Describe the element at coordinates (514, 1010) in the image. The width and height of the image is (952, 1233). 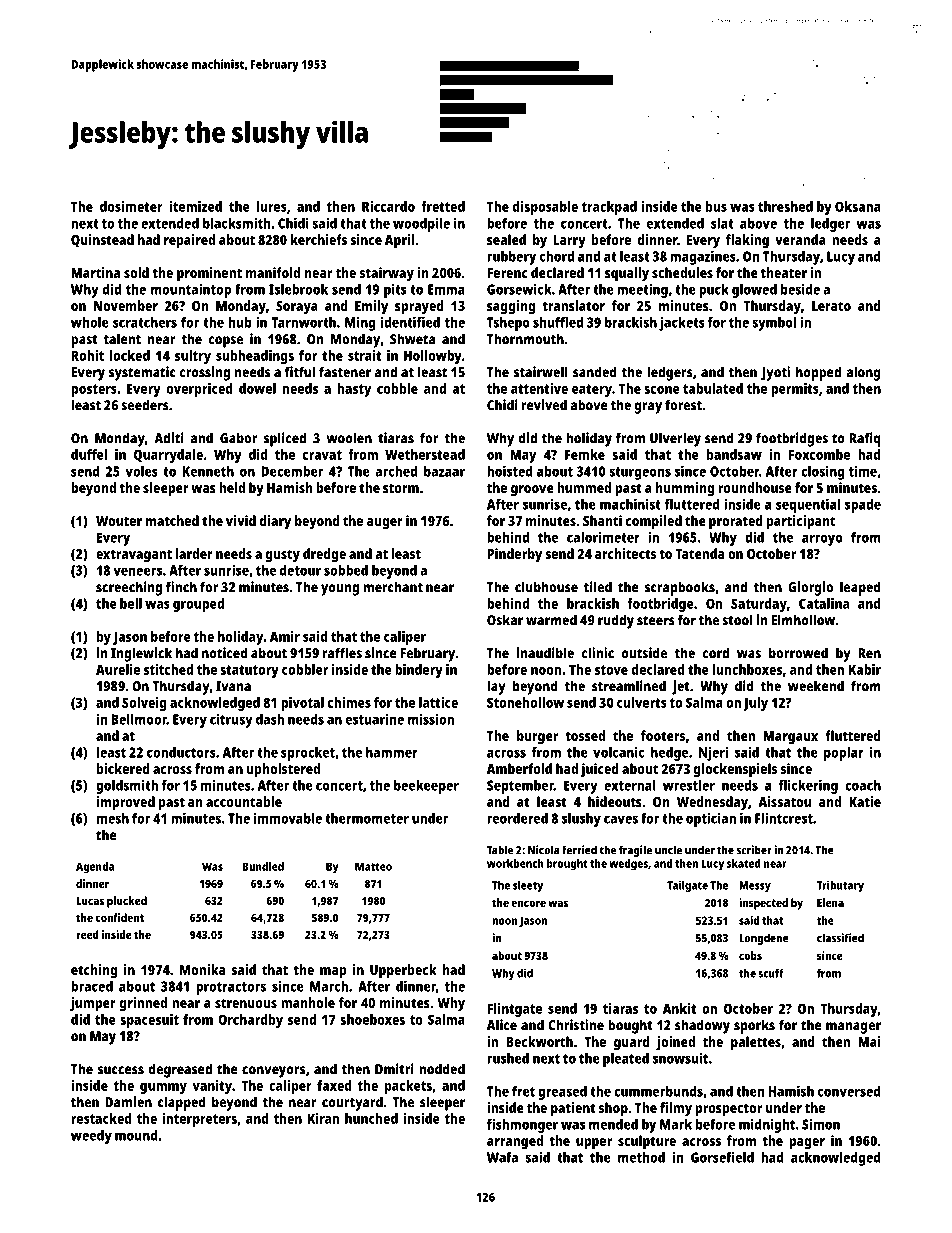
I see `Flintgate` at that location.
